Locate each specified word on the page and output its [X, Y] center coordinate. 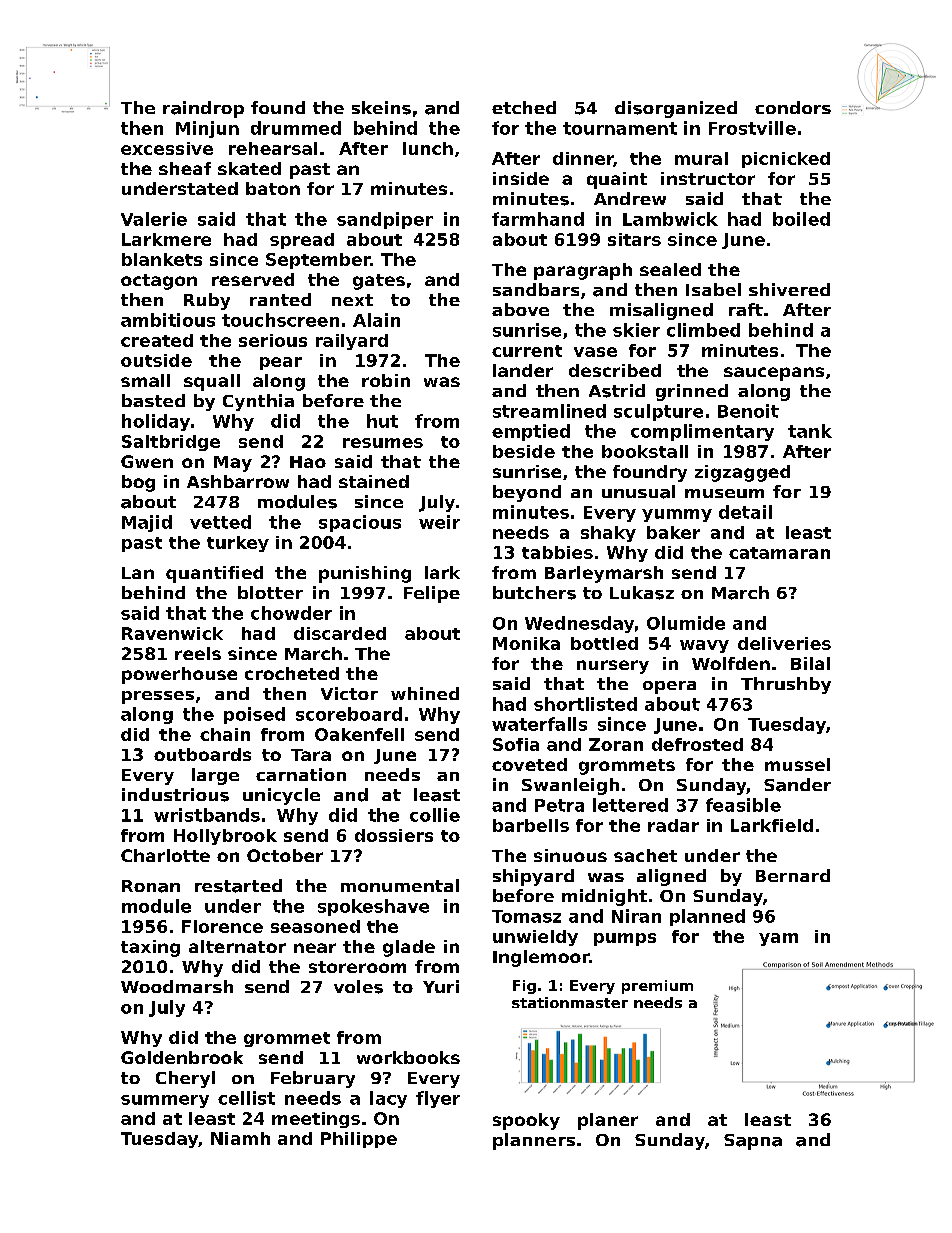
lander [523, 370]
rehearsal [273, 148]
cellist [246, 1098]
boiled [801, 219]
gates [379, 282]
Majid [147, 523]
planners [534, 1141]
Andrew [630, 198]
